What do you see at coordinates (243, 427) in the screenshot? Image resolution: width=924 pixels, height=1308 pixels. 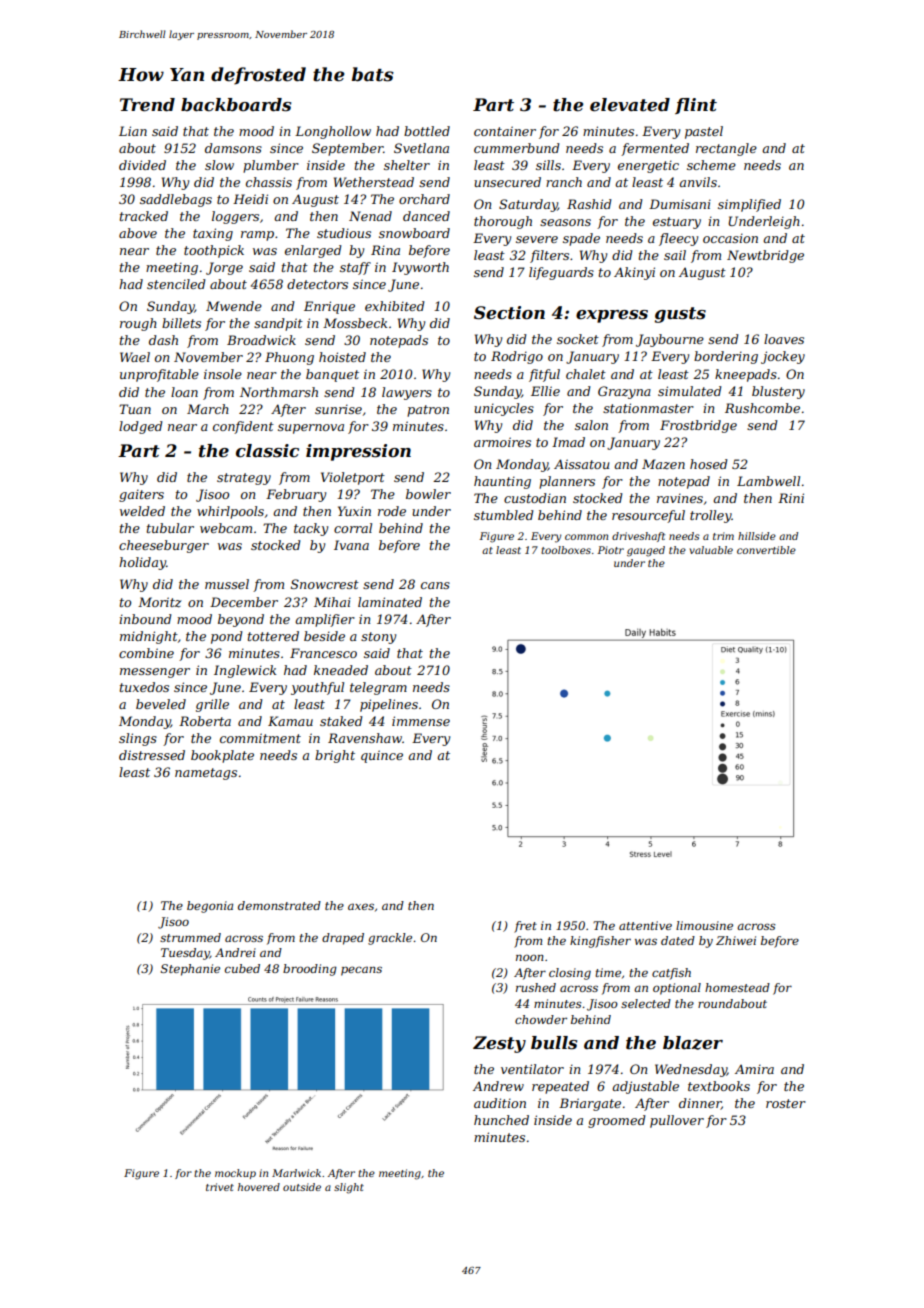 I see `confident` at bounding box center [243, 427].
